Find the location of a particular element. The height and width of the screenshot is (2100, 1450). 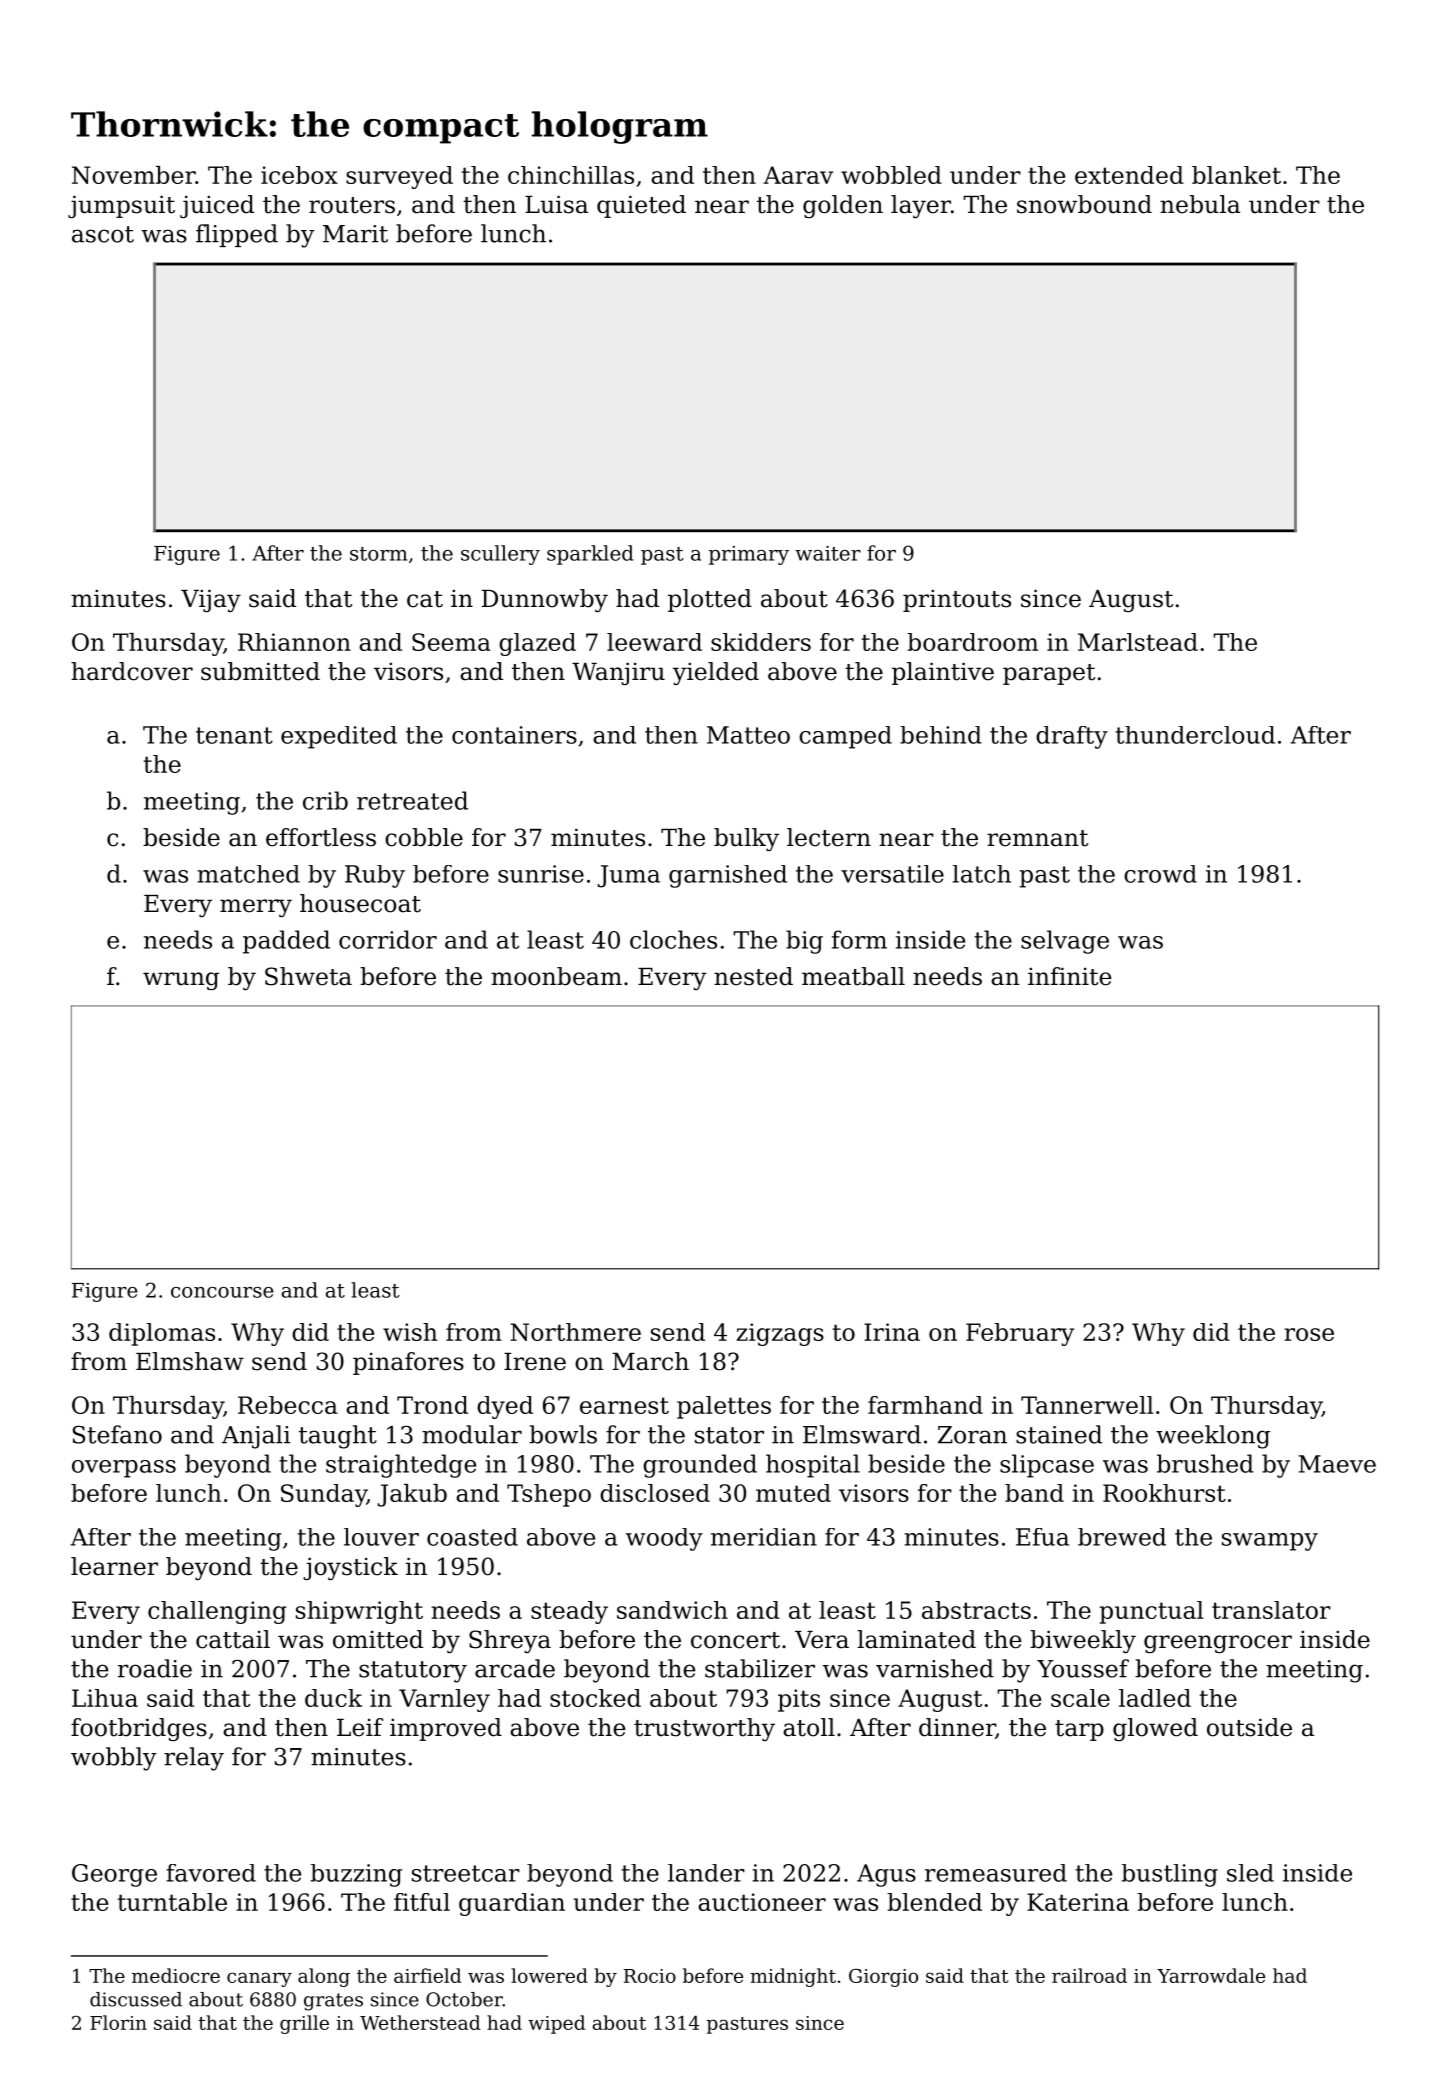

Anjali is located at coordinates (256, 1437).
